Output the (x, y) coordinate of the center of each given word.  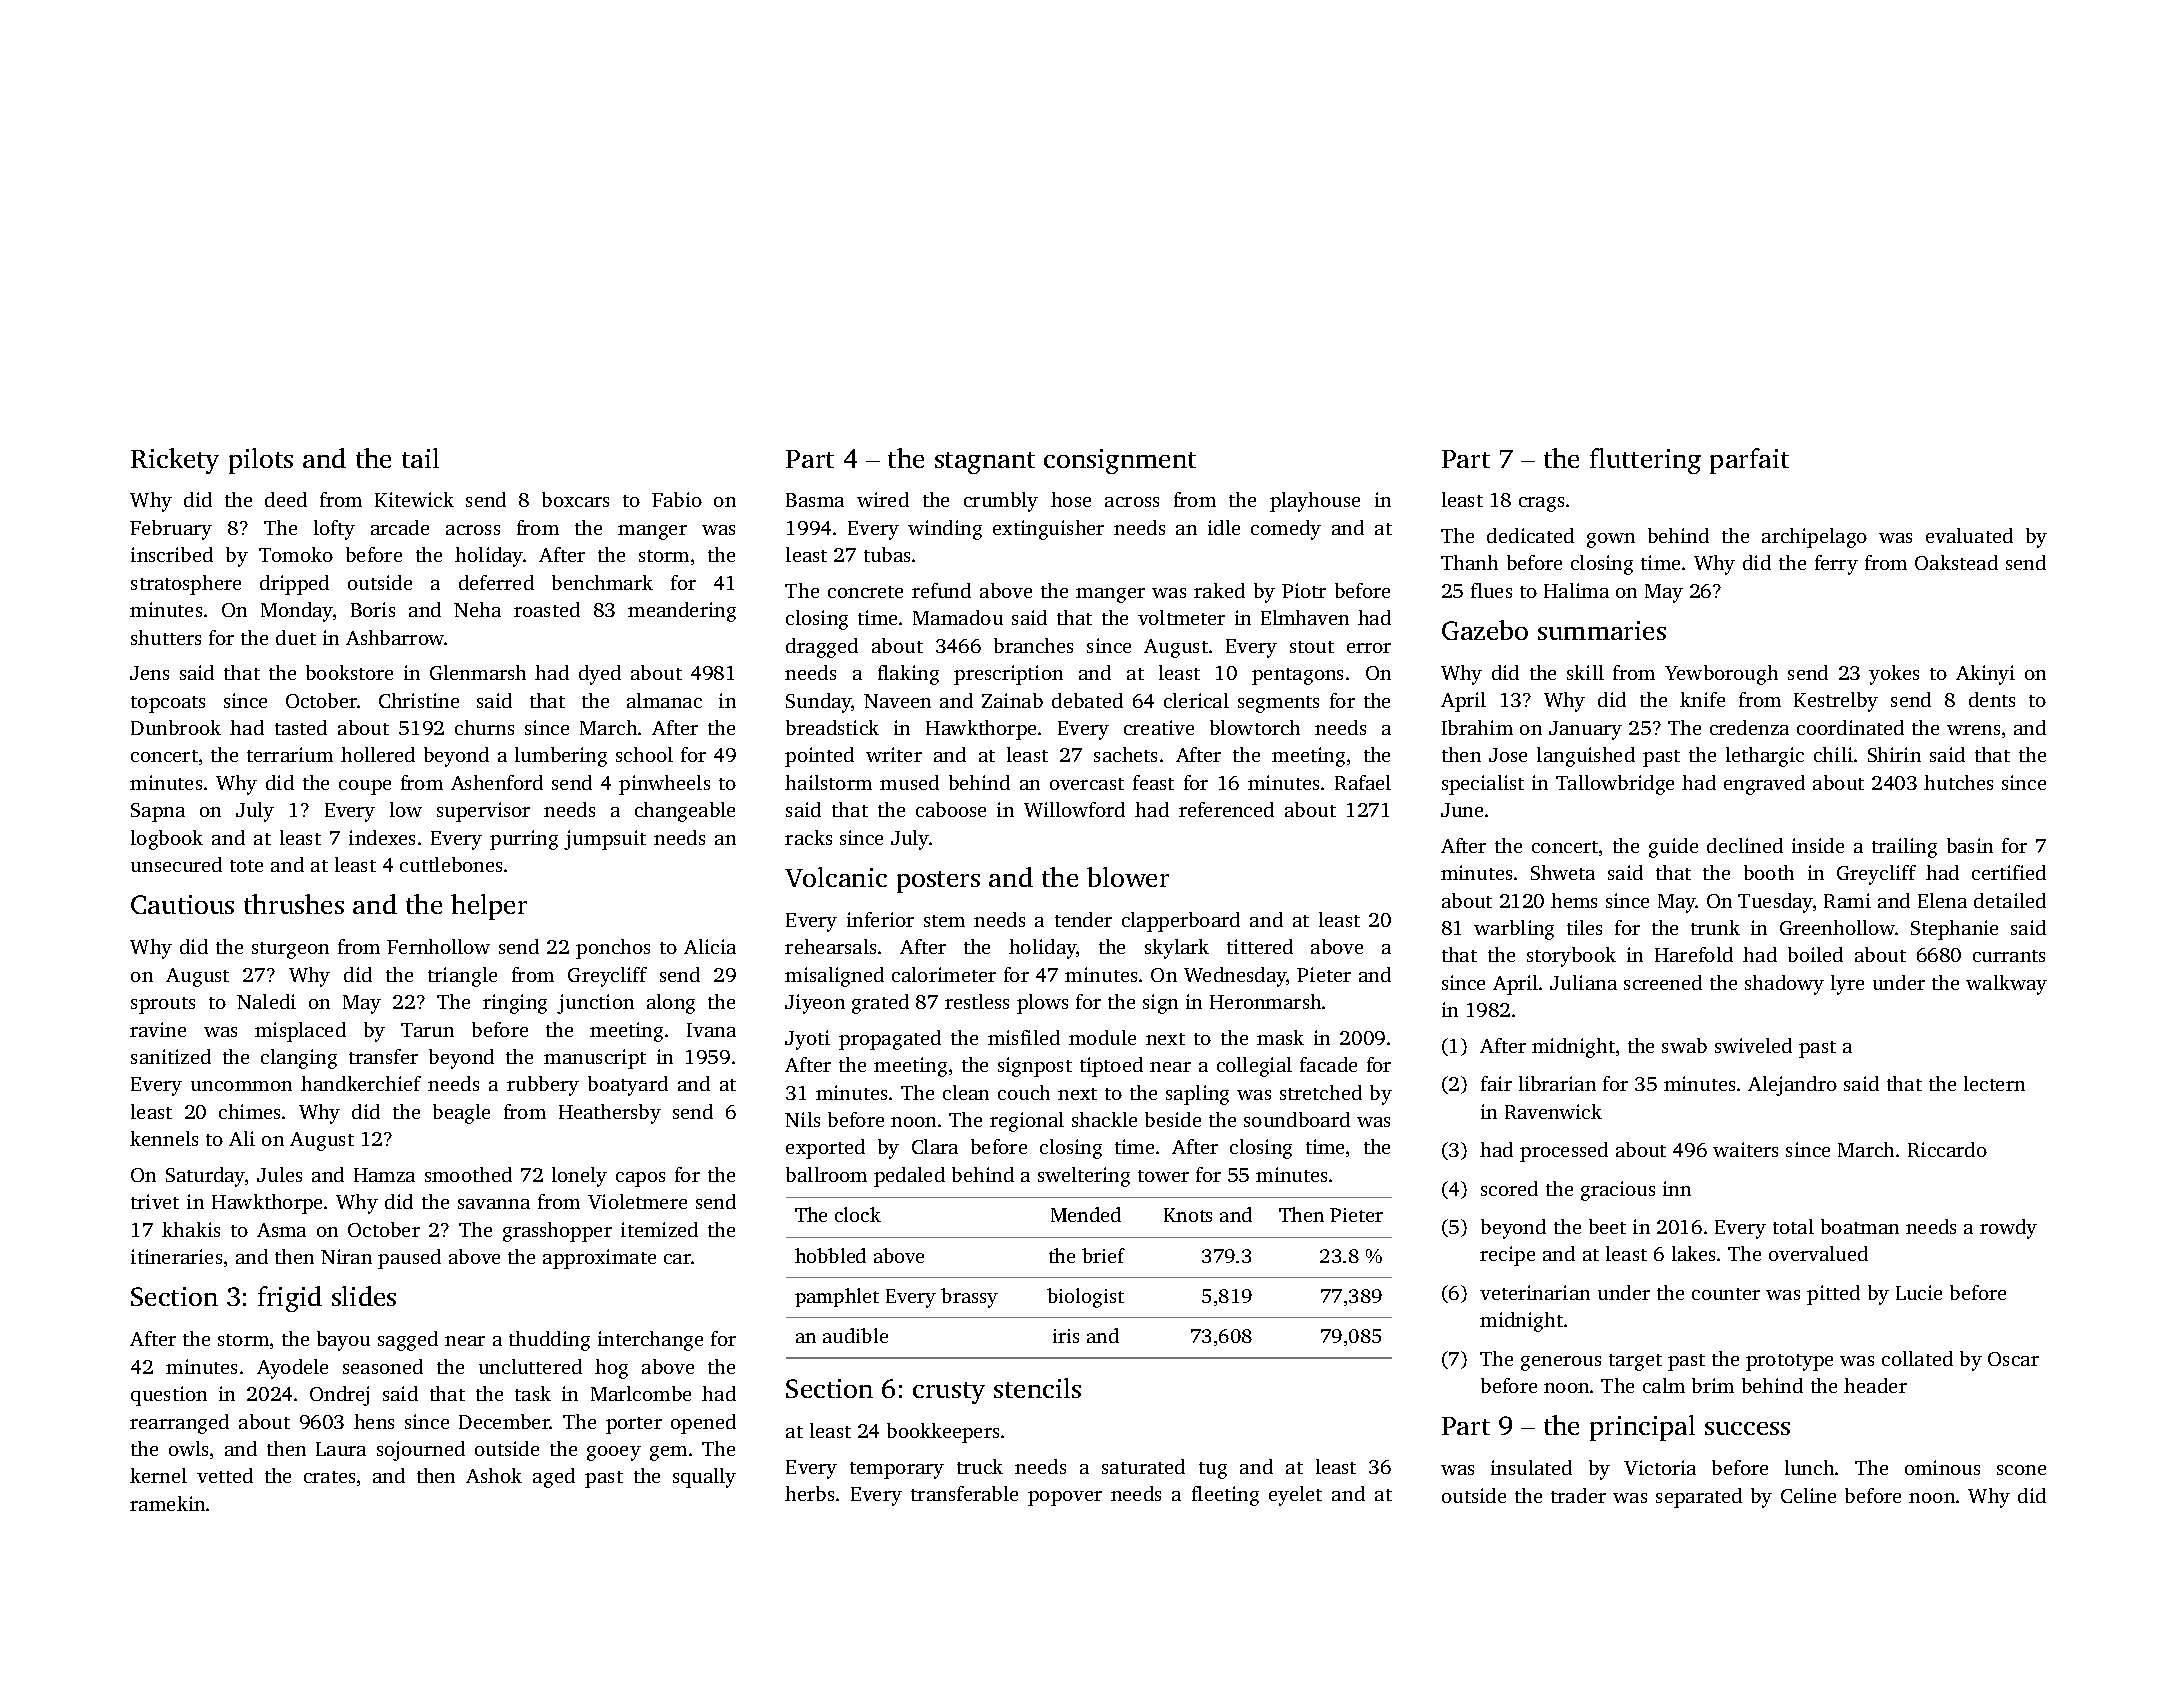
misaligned (834, 977)
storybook (1571, 957)
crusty (949, 1393)
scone (2021, 1470)
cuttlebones (451, 864)
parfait (1749, 461)
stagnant (985, 463)
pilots (261, 461)
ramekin (167, 1503)
